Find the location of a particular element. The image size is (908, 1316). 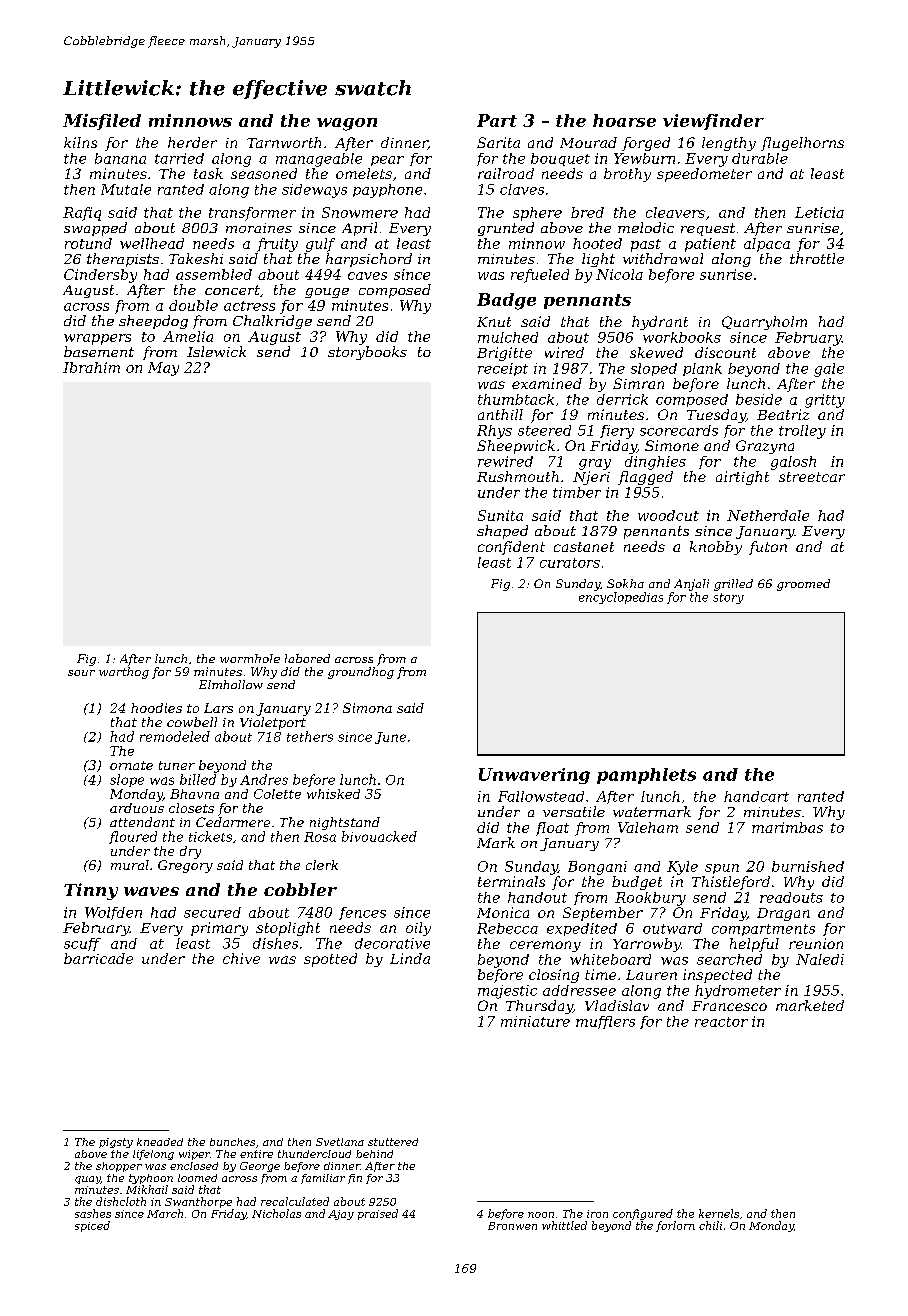

warthog is located at coordinates (124, 673).
